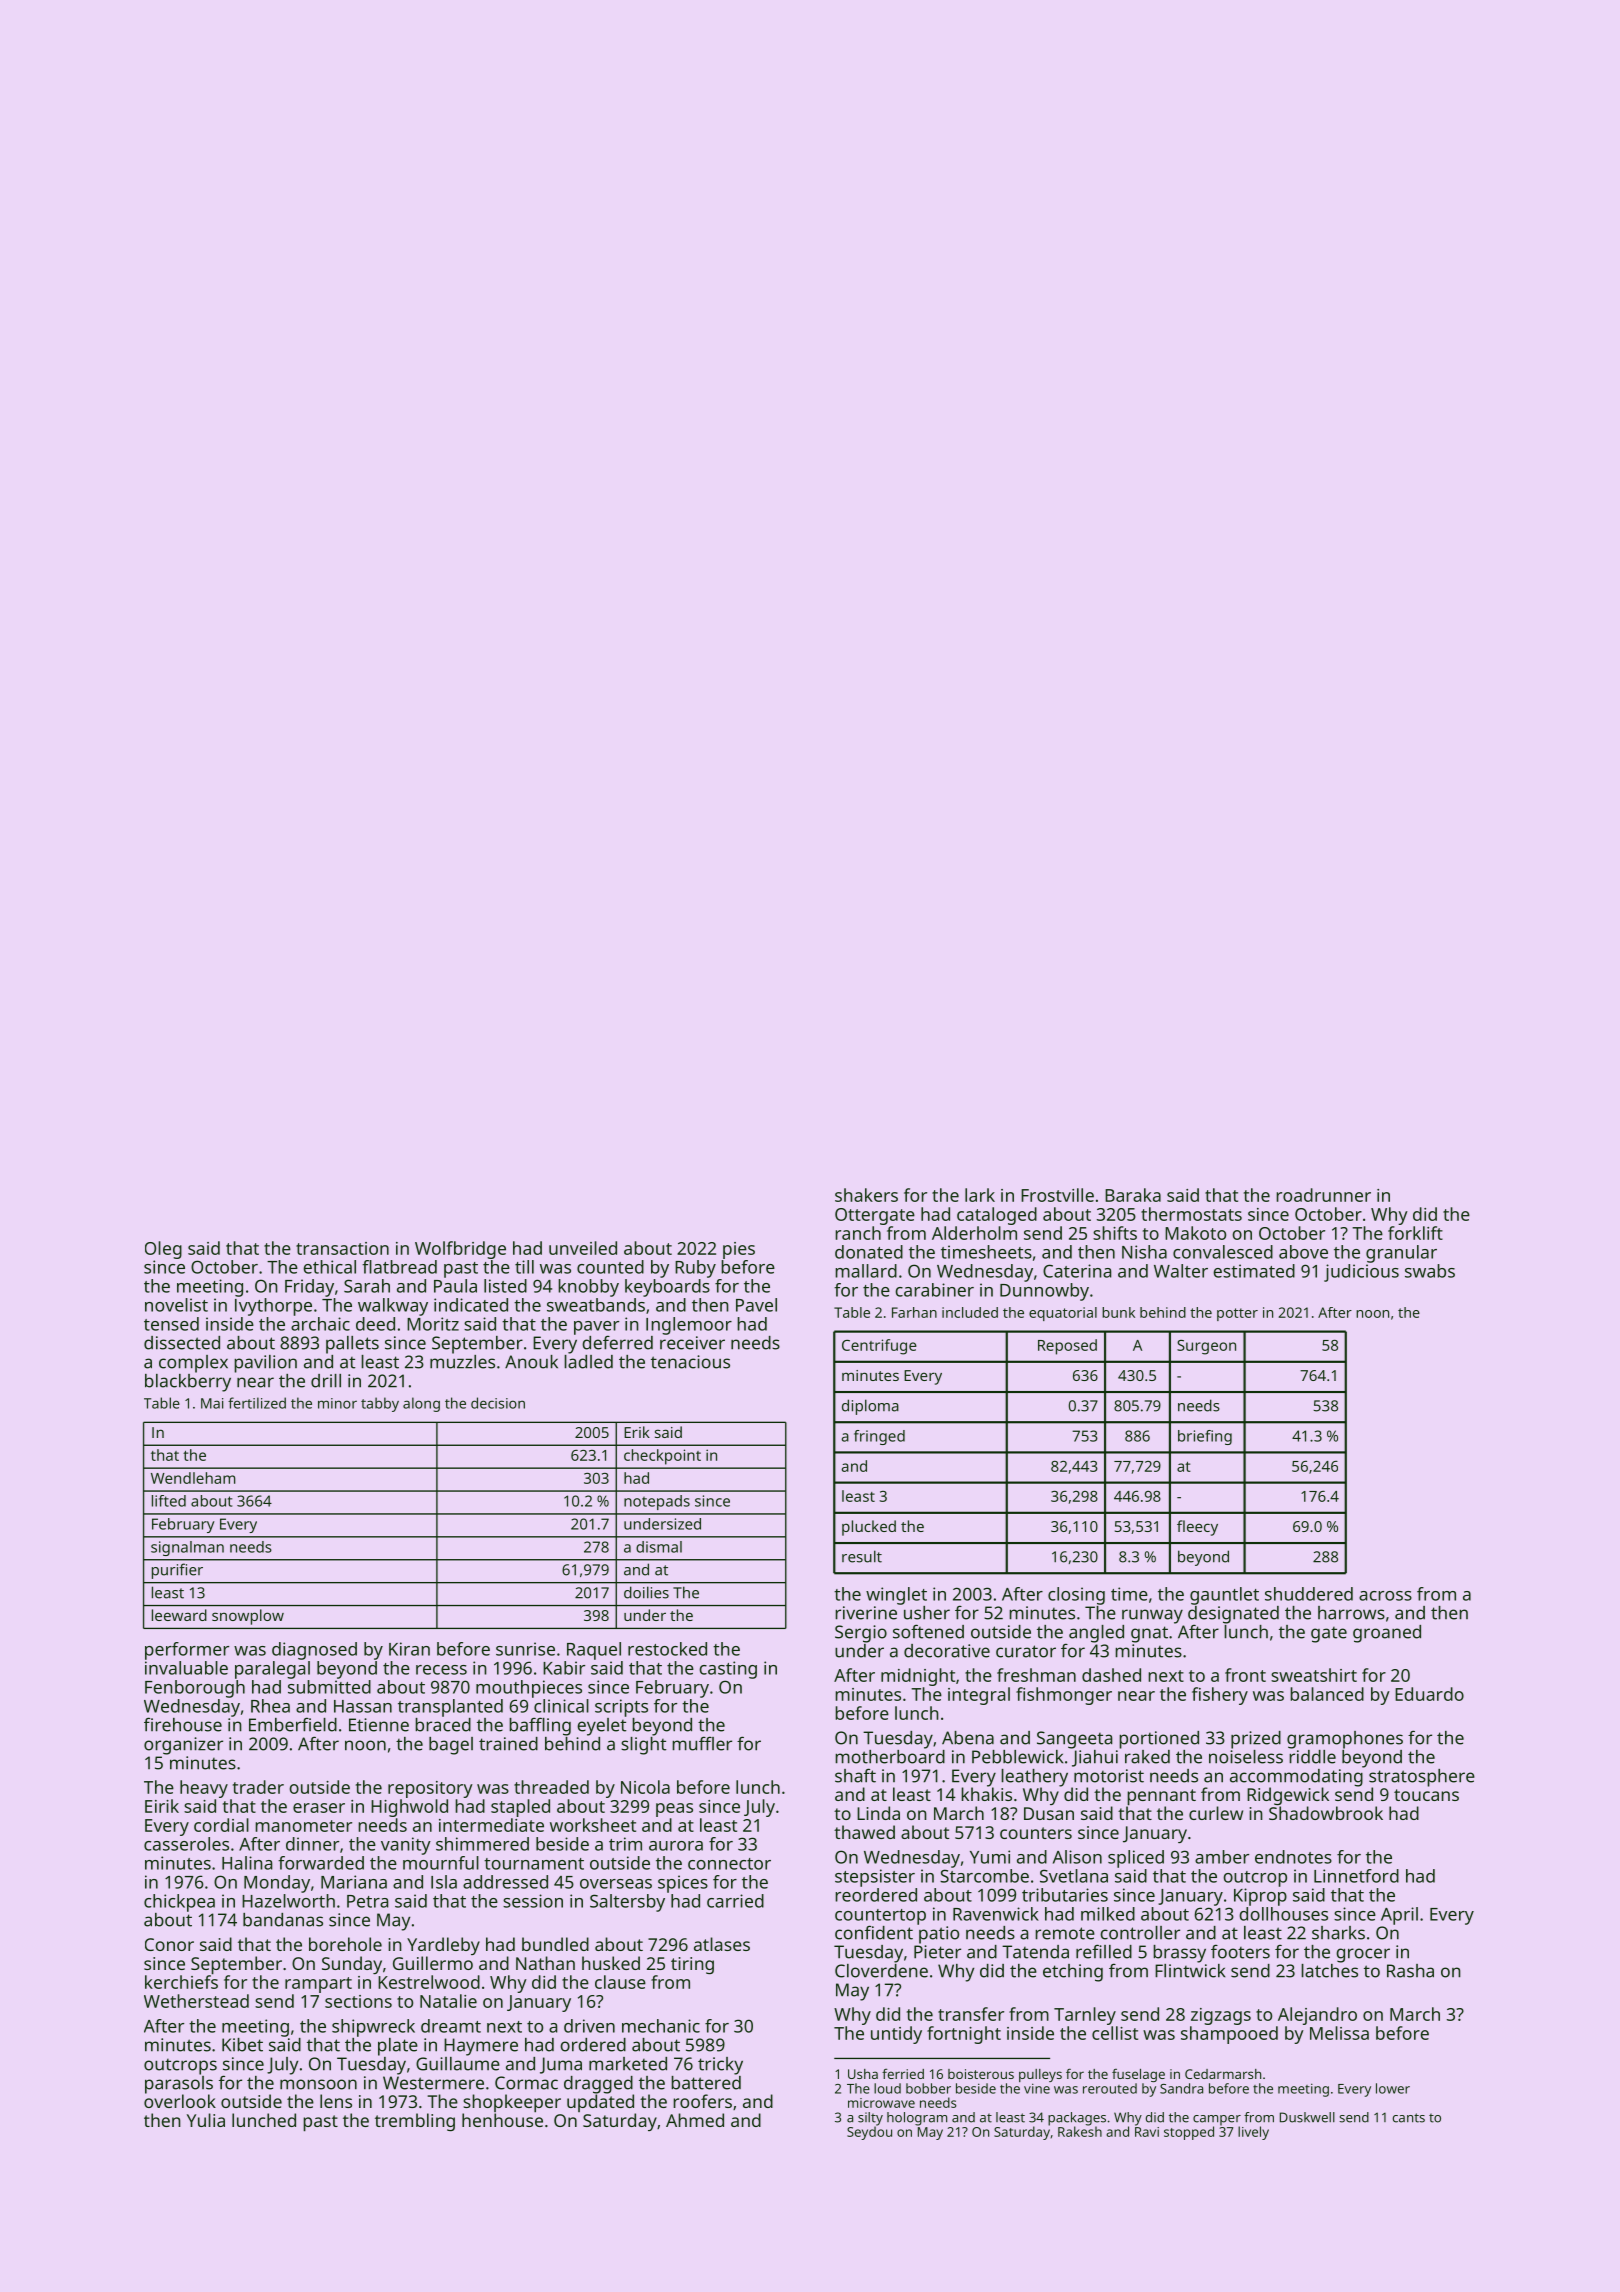  I want to click on Kestrelwood, so click(429, 1982).
